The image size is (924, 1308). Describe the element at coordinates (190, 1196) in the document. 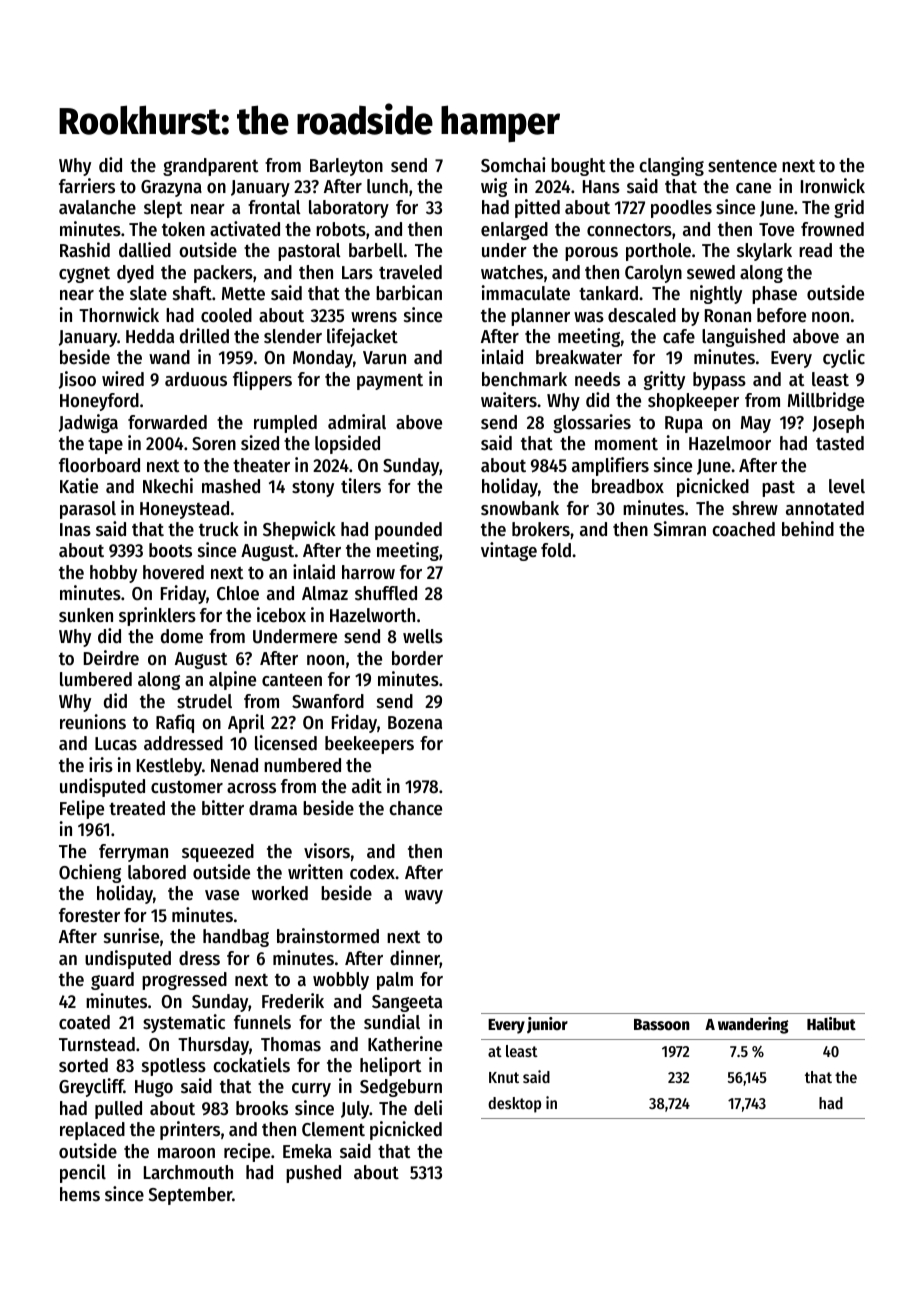

I see `September` at that location.
